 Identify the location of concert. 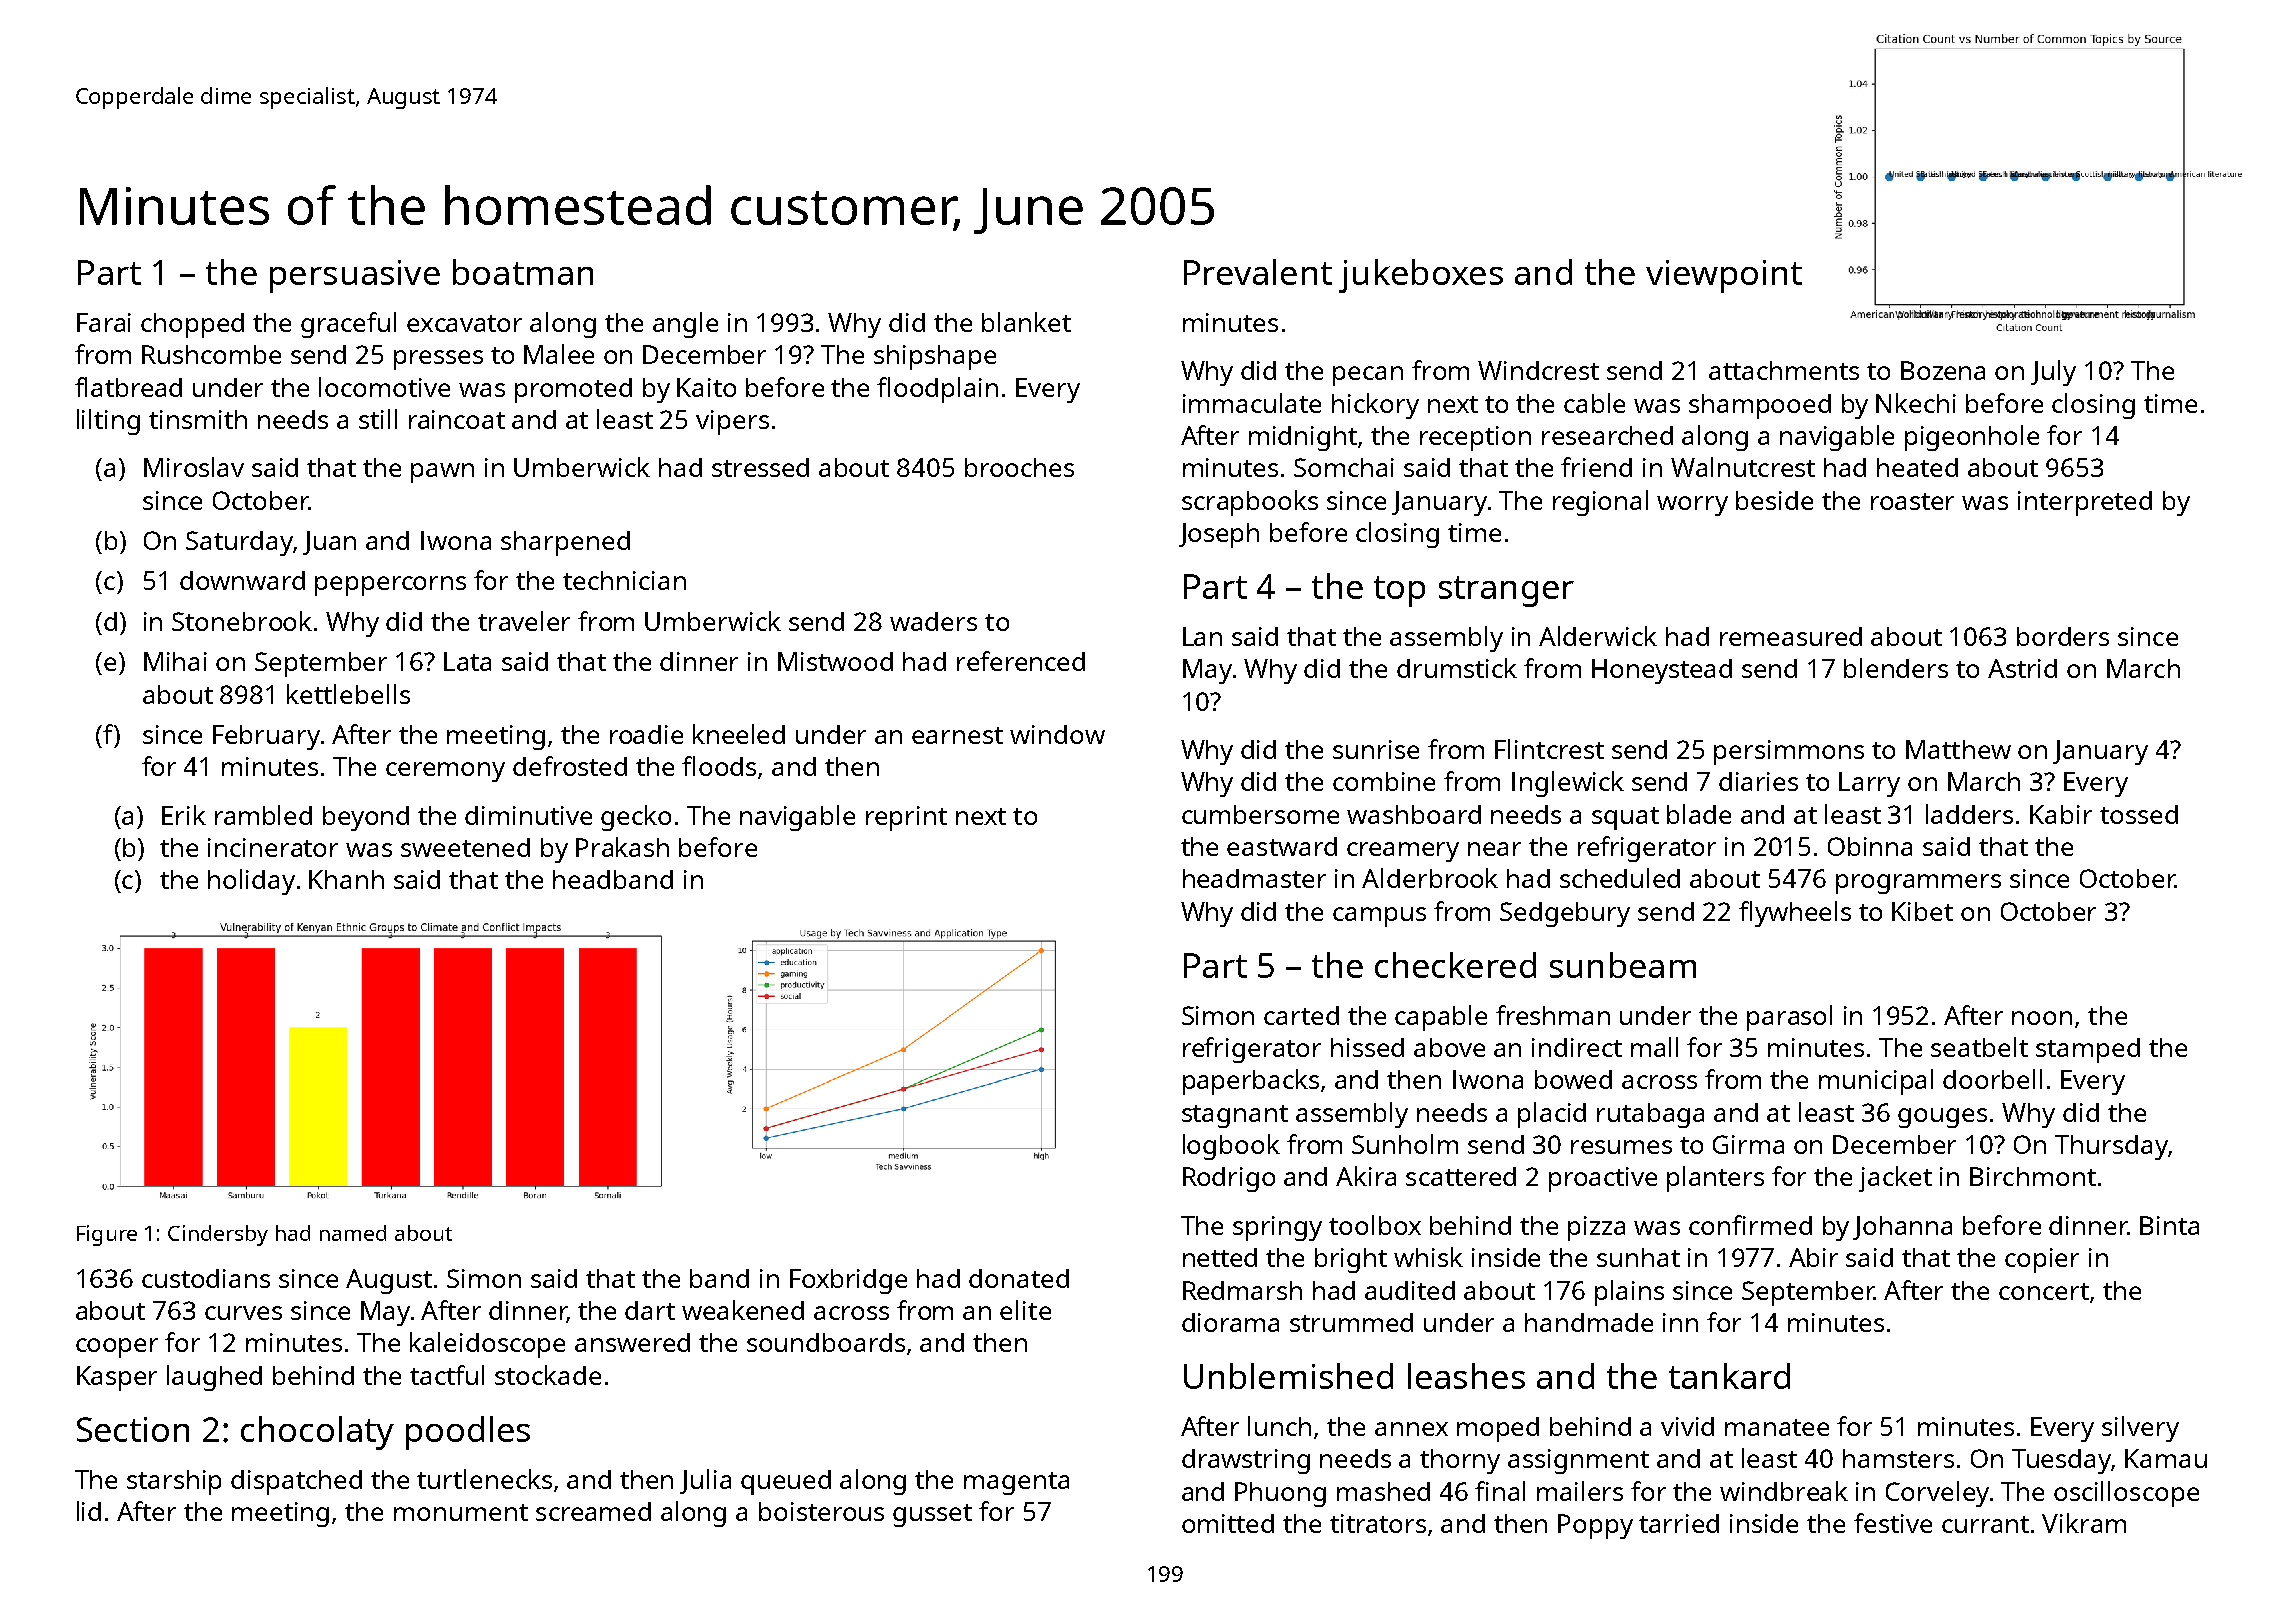
(2044, 1291).
